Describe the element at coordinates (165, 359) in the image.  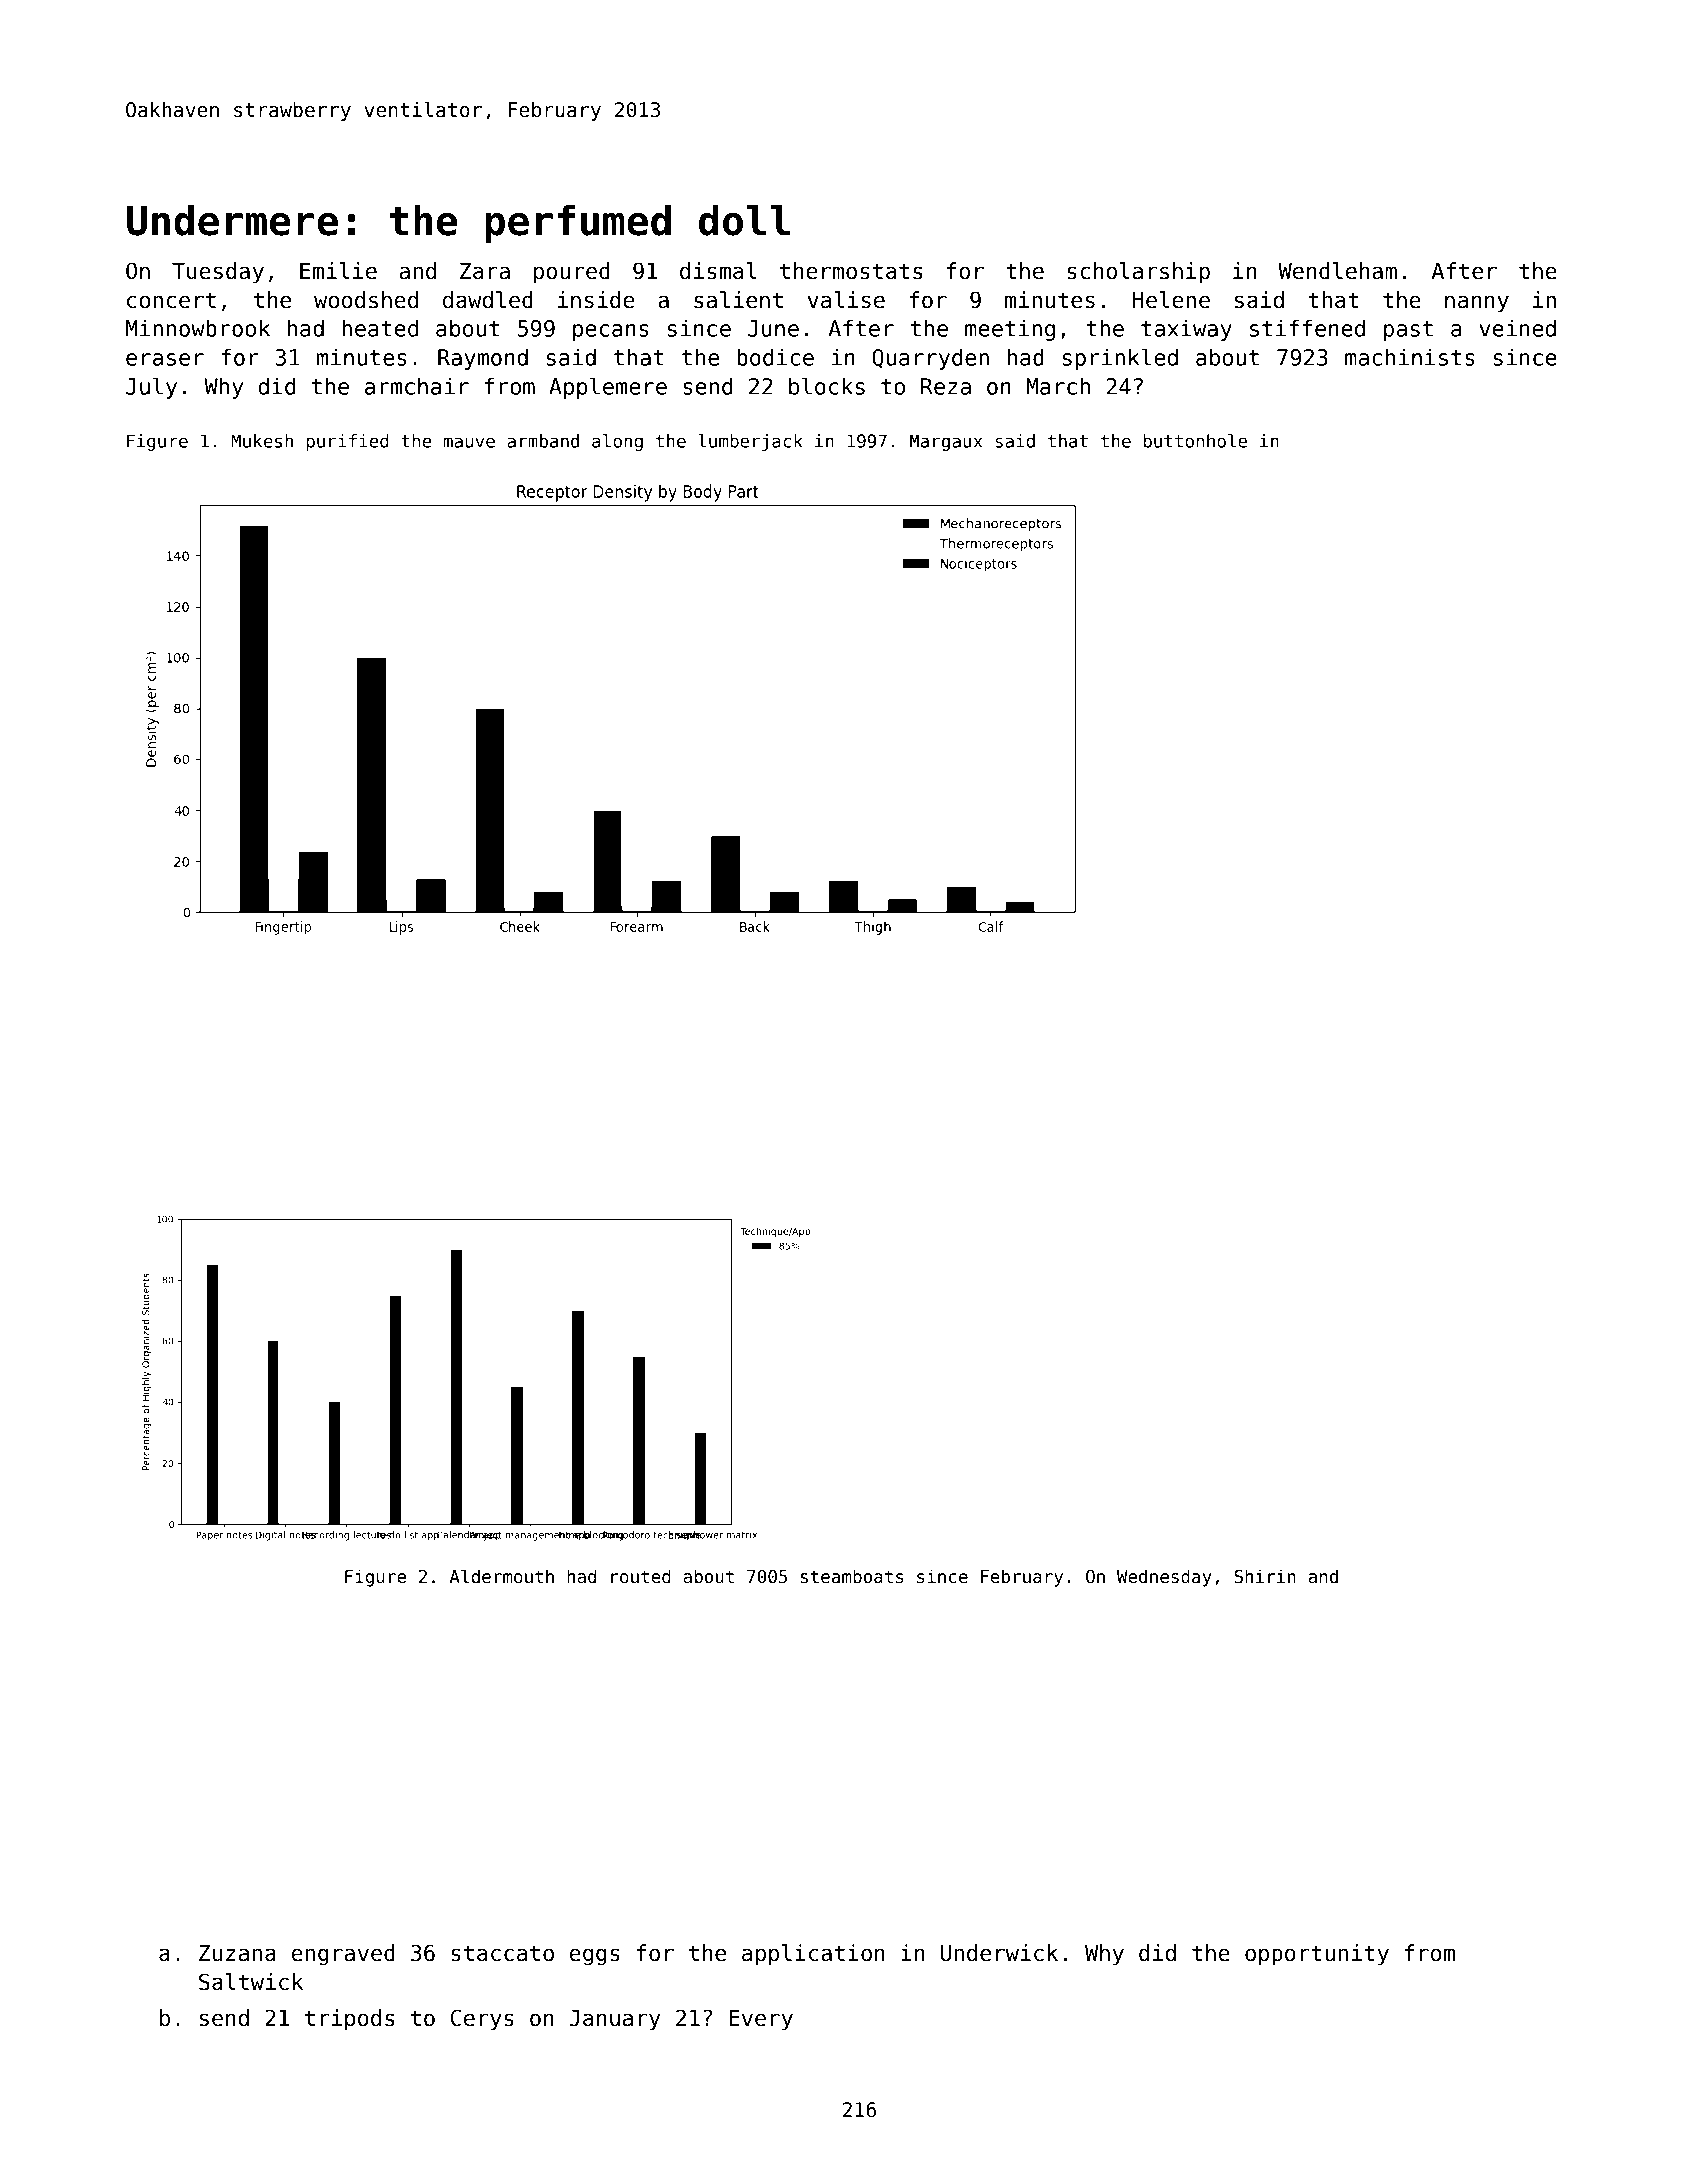
I see `eraser` at that location.
